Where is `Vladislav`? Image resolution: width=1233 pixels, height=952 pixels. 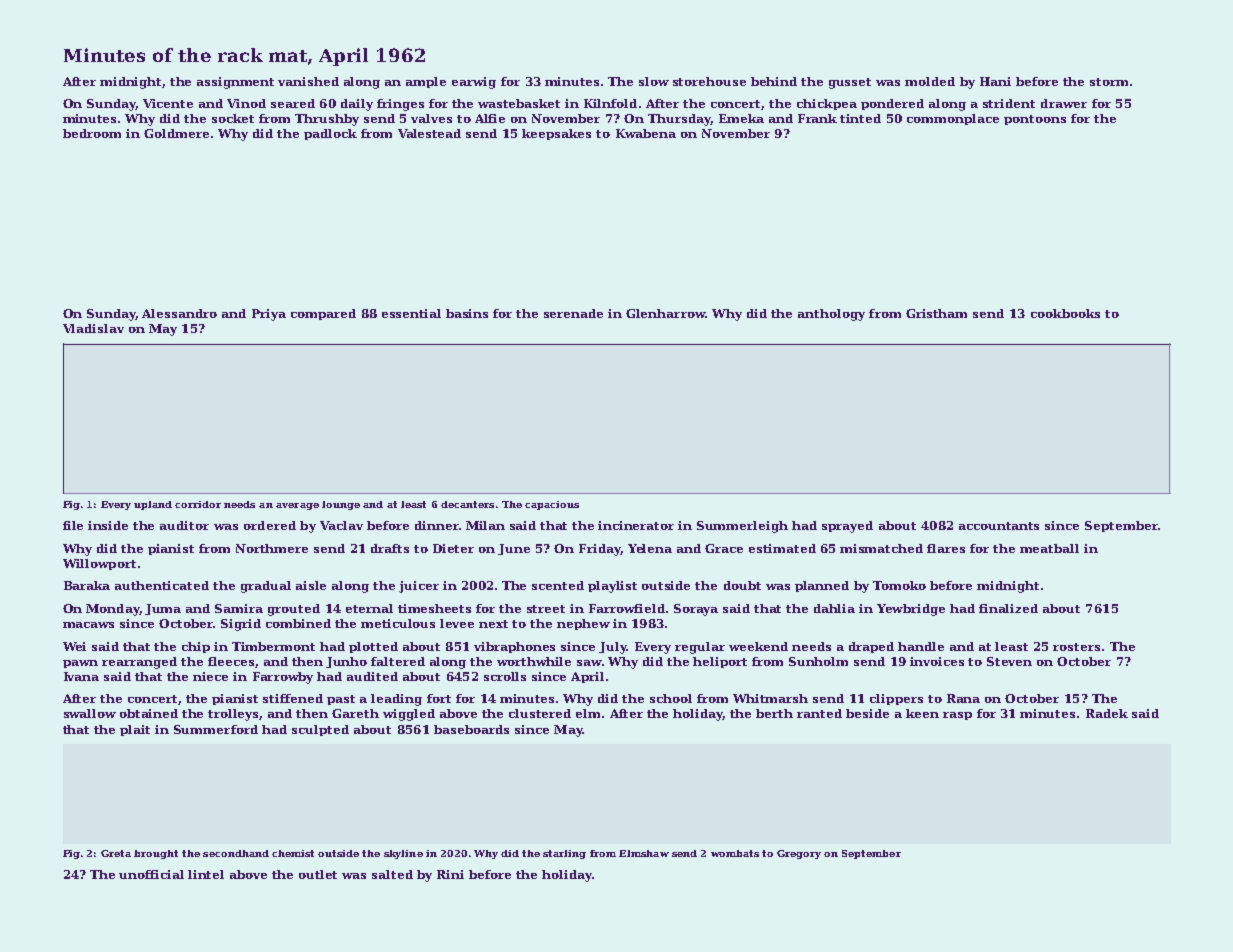 Vladislav is located at coordinates (93, 328).
